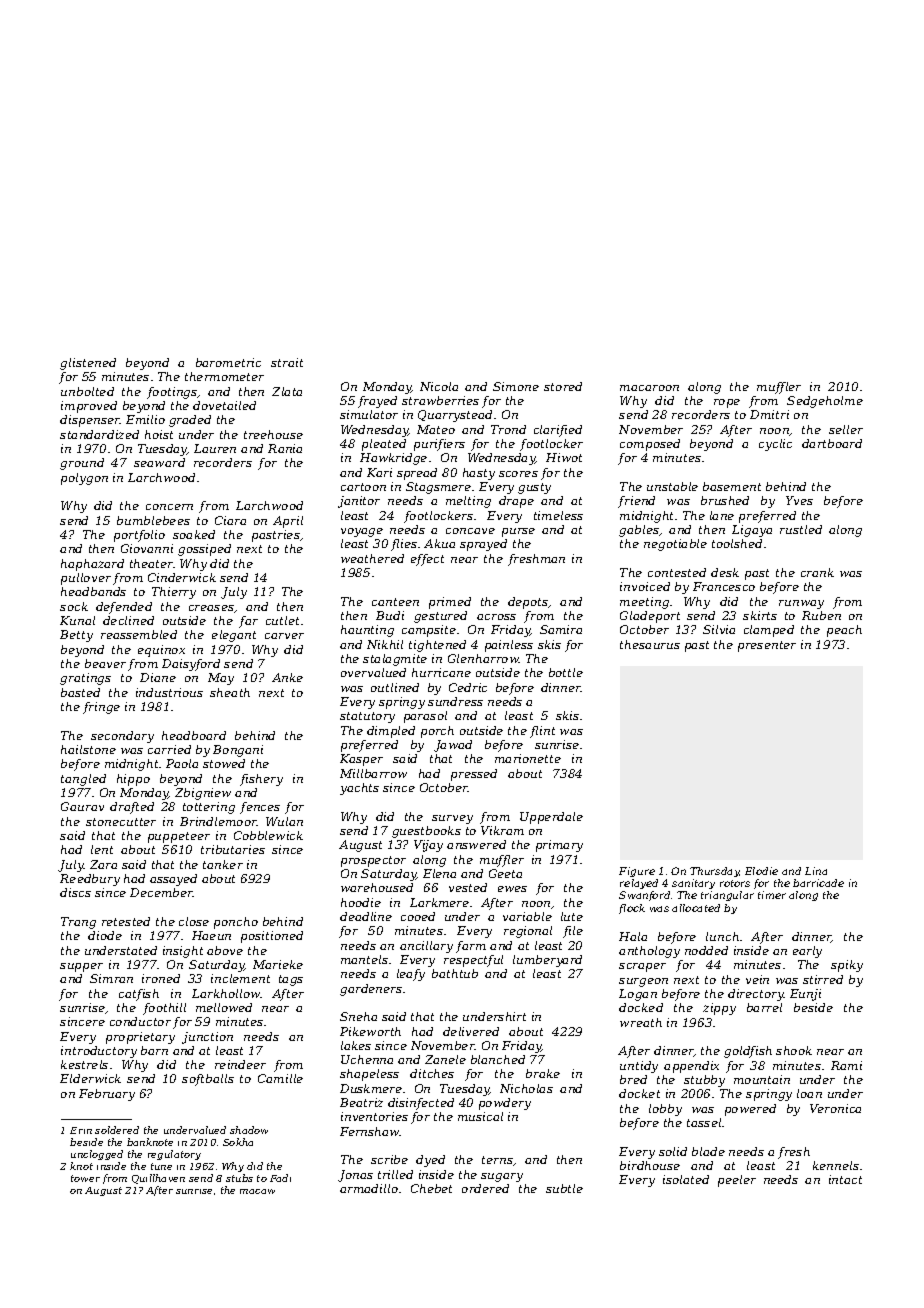  What do you see at coordinates (159, 434) in the screenshot?
I see `hoist` at bounding box center [159, 434].
